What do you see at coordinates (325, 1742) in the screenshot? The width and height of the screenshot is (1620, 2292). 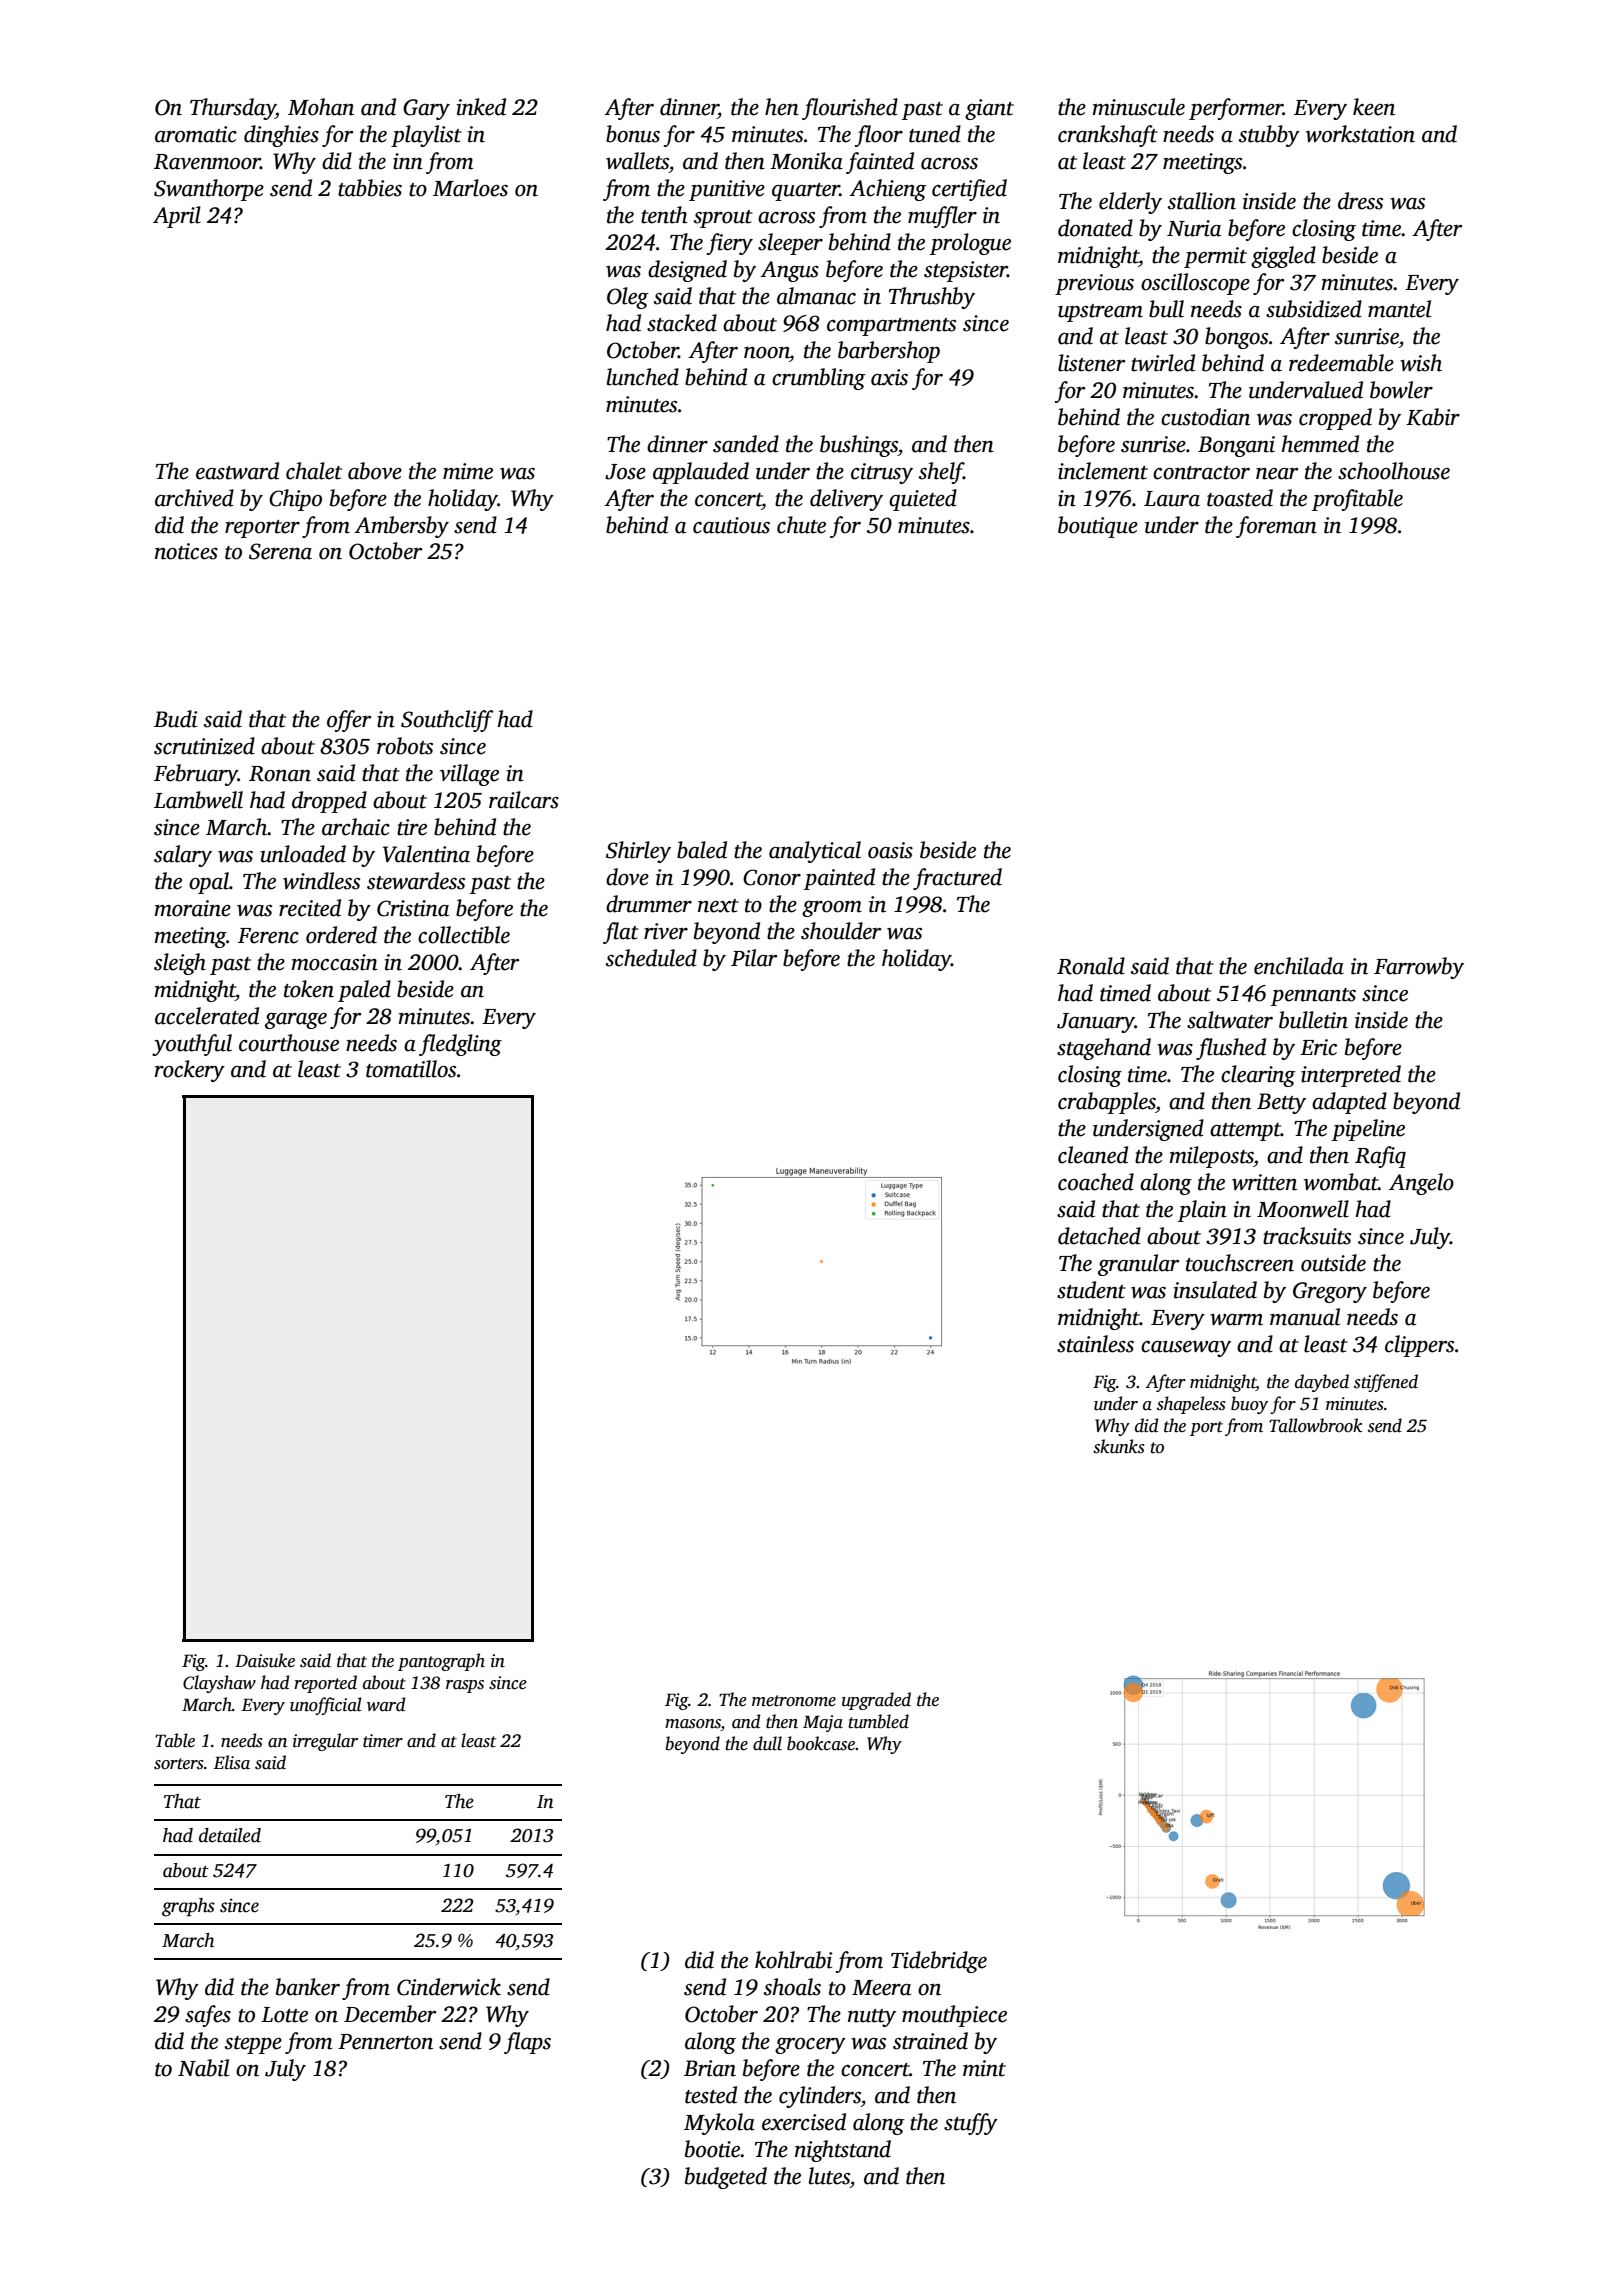 I see `irregular` at bounding box center [325, 1742].
